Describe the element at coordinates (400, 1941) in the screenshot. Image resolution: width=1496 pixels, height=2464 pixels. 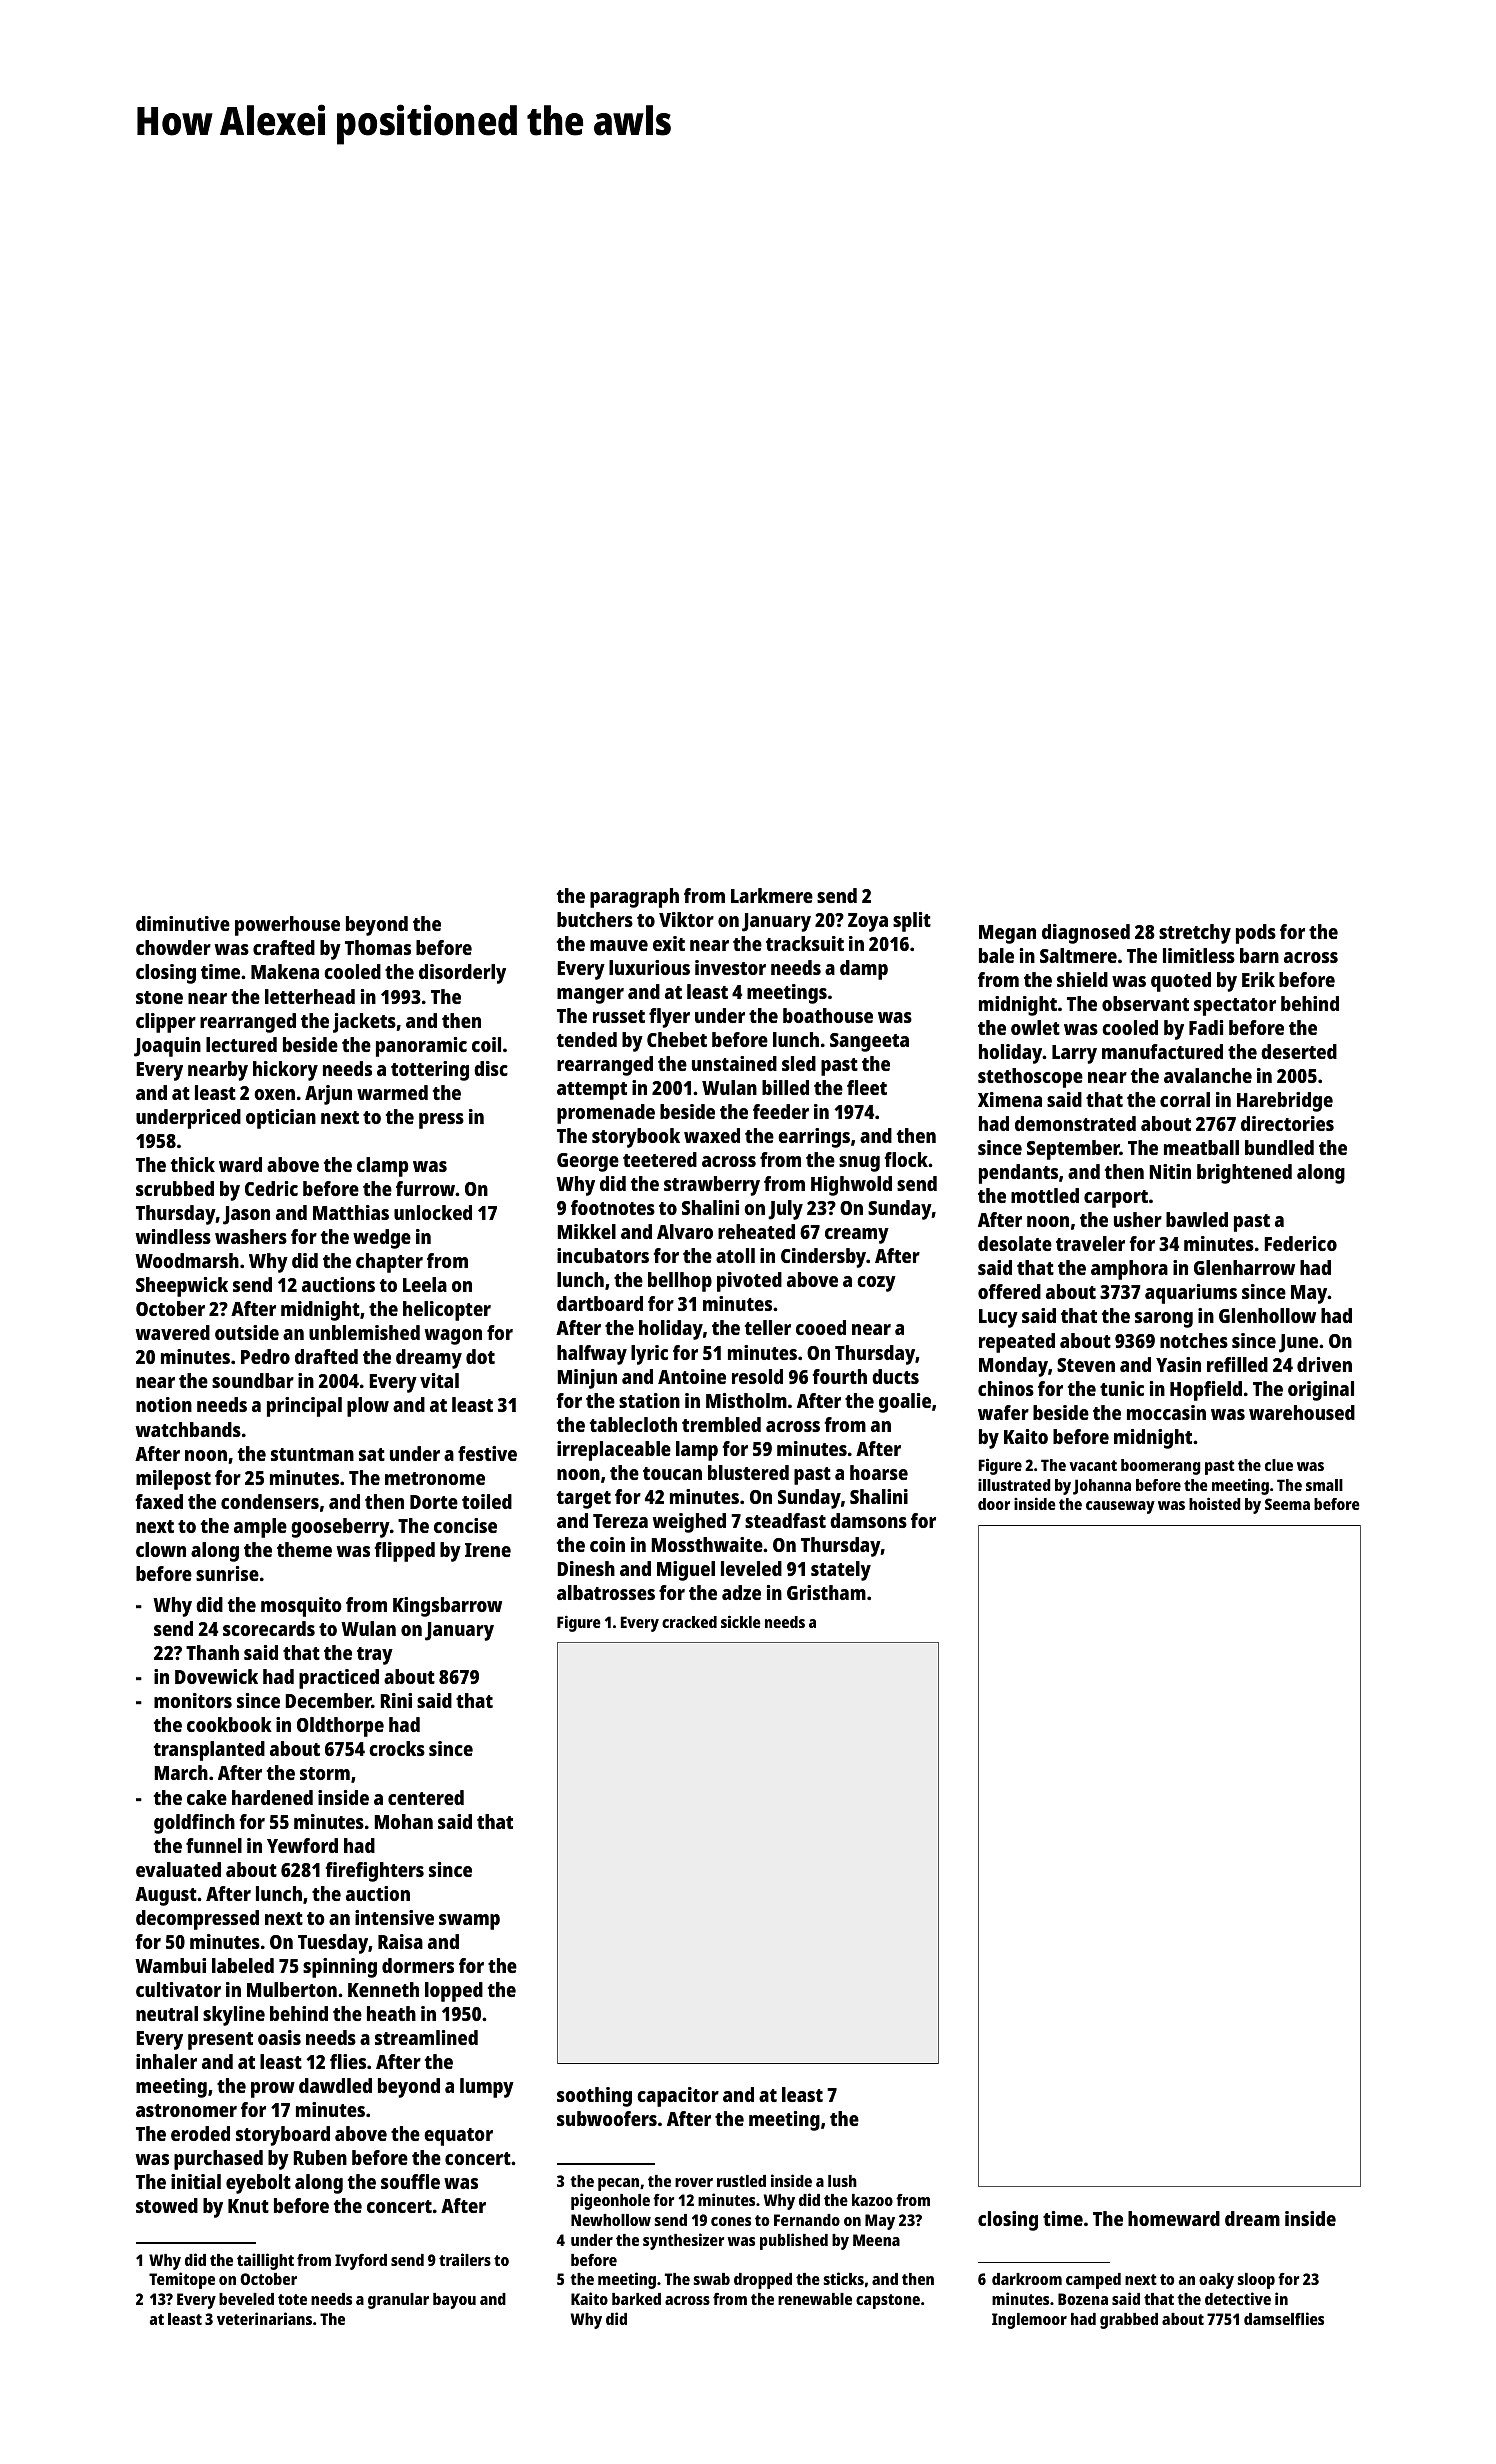
I see `Raisa` at that location.
